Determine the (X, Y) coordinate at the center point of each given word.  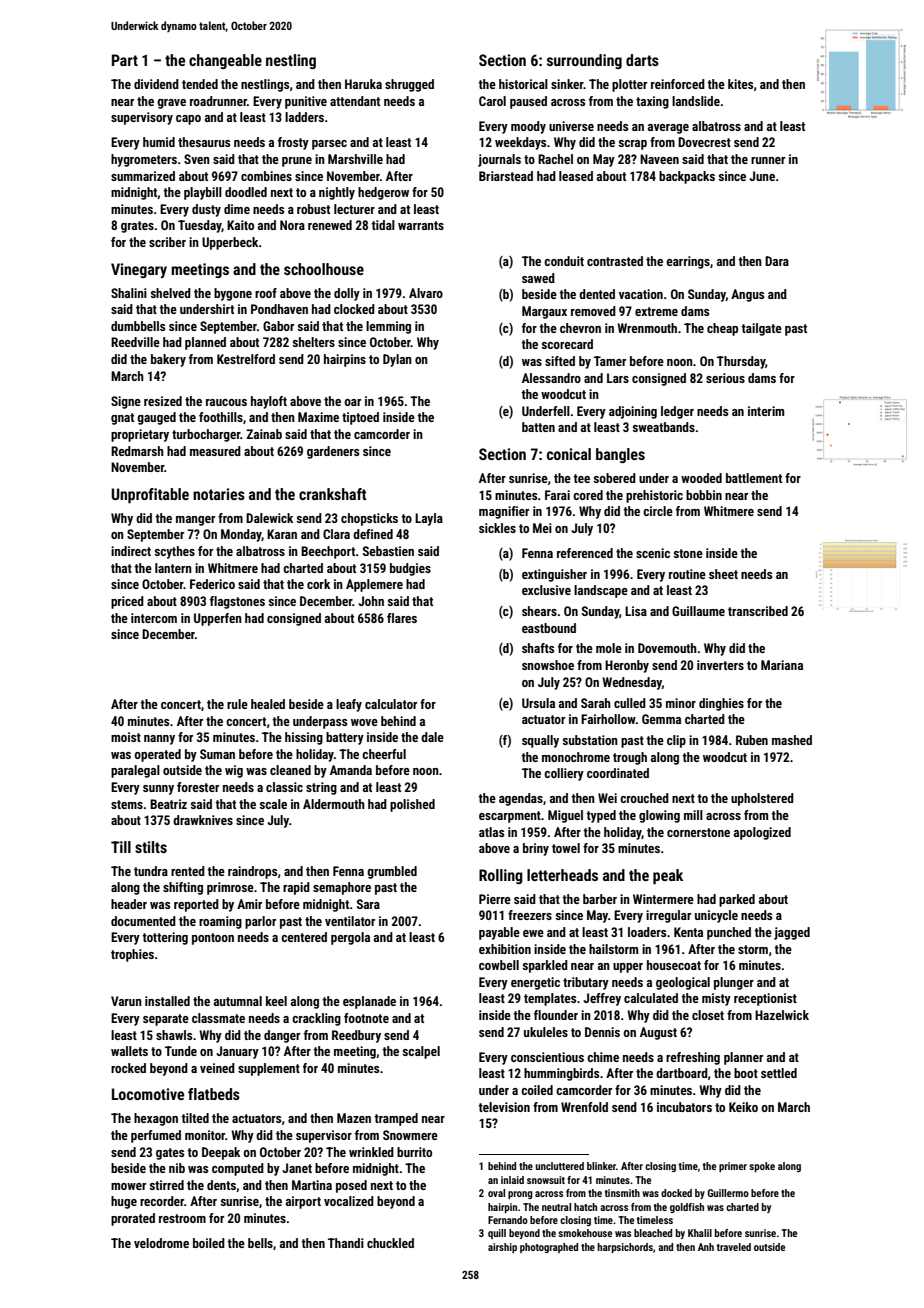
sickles (497, 528)
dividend (156, 84)
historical (523, 84)
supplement (269, 1069)
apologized (762, 833)
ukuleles (546, 1032)
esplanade (369, 1002)
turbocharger (206, 435)
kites (740, 84)
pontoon (213, 939)
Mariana (782, 665)
